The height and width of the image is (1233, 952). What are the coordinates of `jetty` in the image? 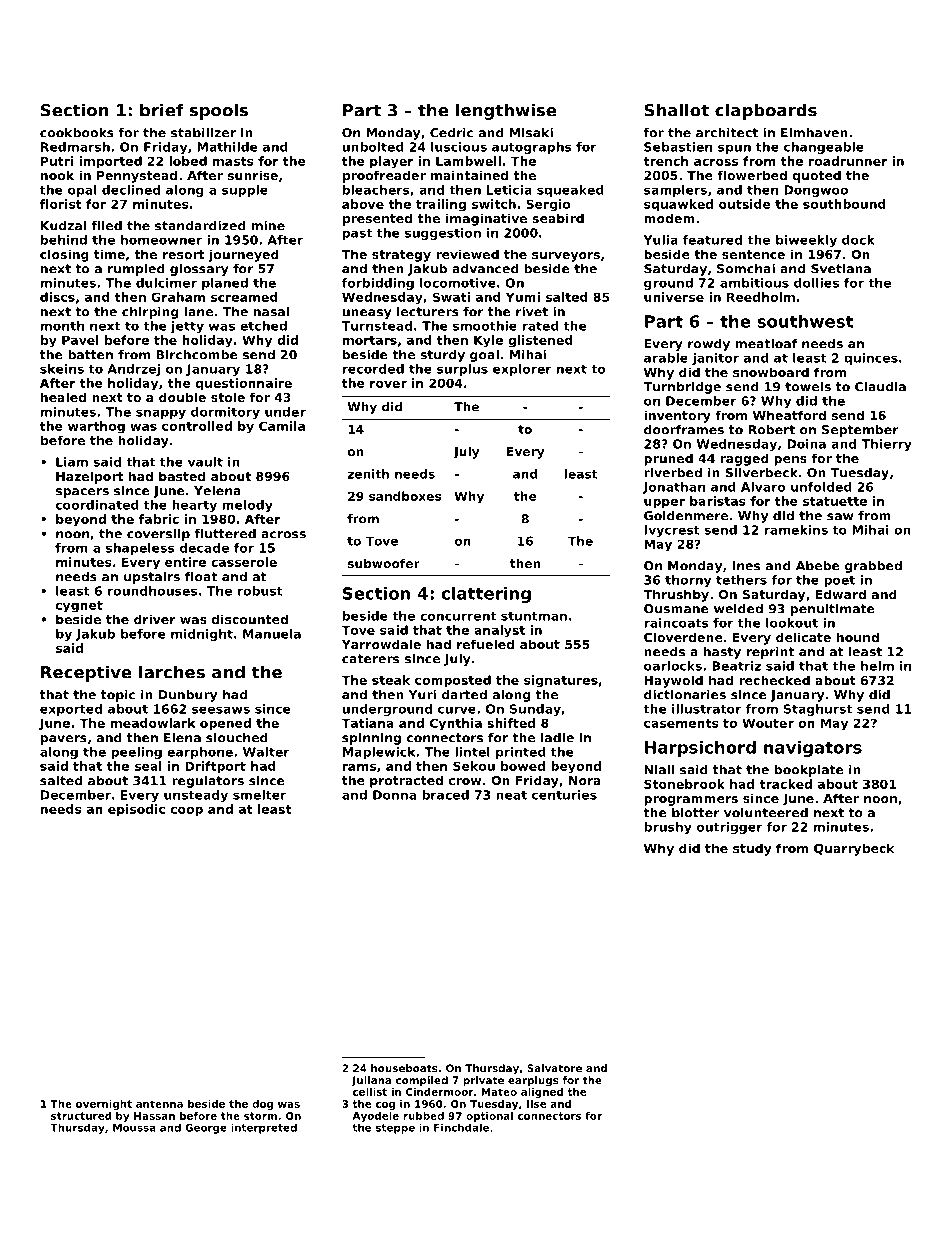 It's located at (187, 327).
